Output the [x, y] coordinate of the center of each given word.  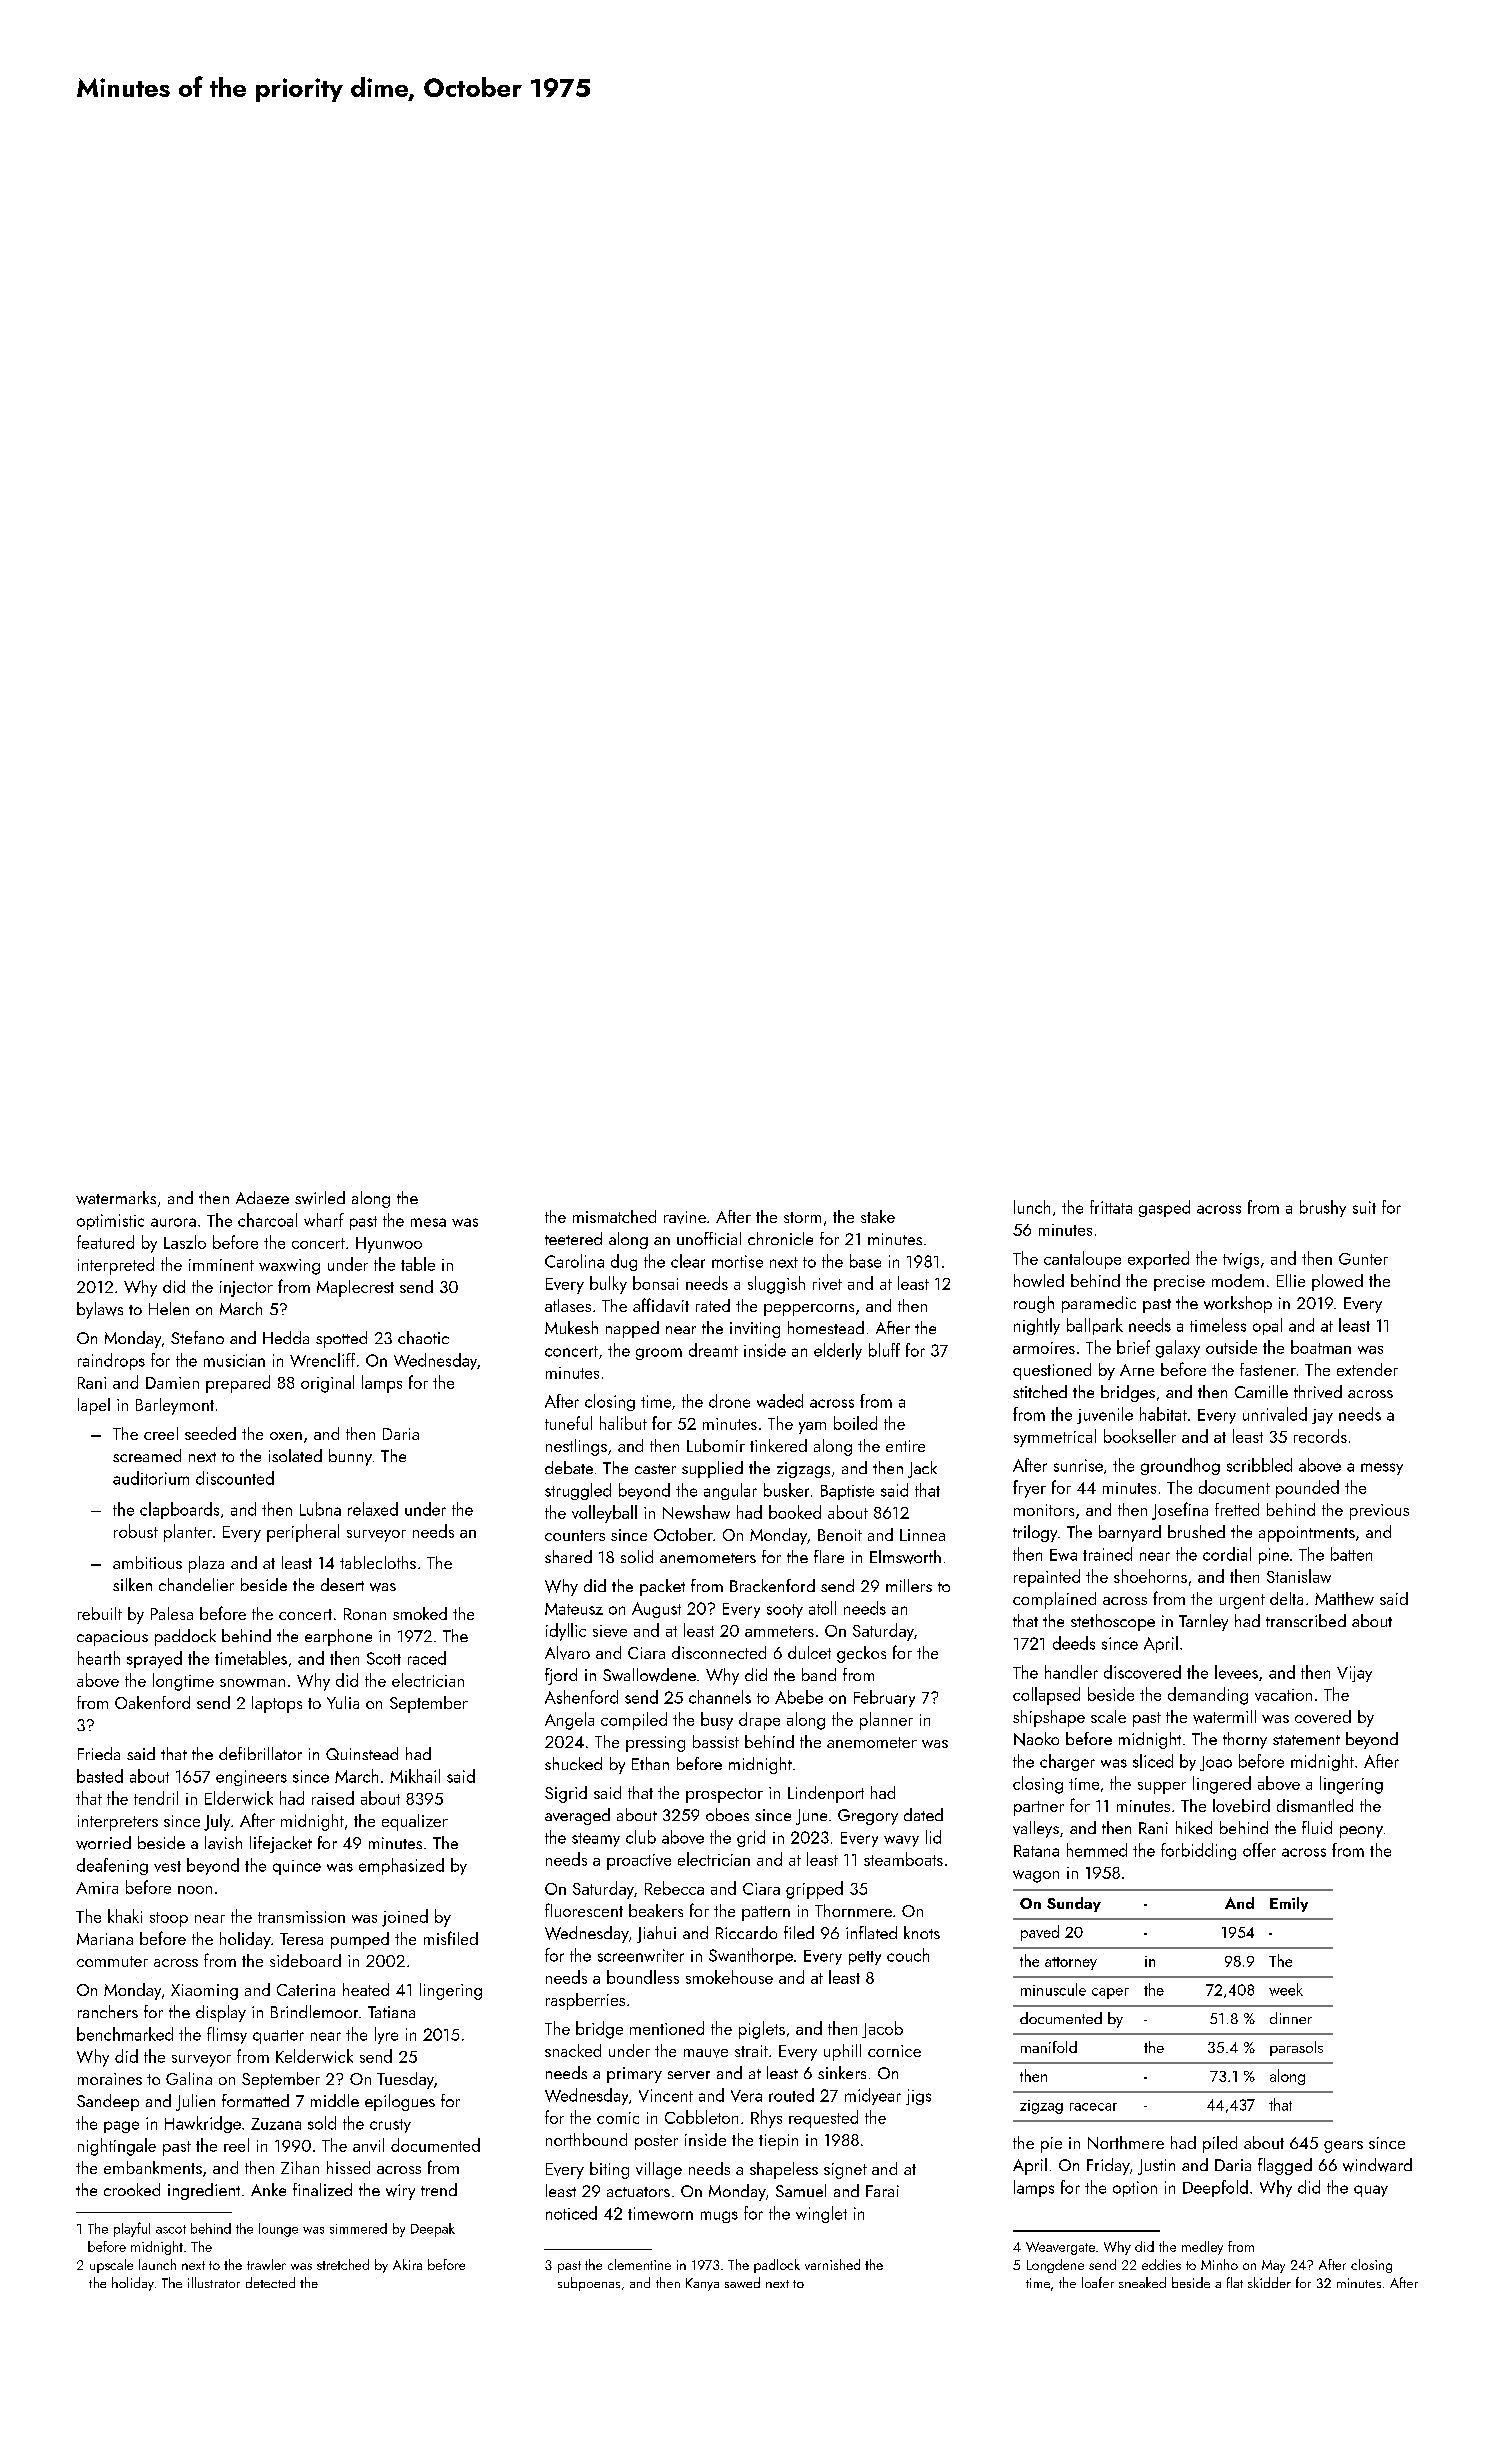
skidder [1269, 2282]
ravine [685, 1217]
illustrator [214, 2282]
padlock [777, 2266]
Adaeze [262, 1197]
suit [1364, 1207]
